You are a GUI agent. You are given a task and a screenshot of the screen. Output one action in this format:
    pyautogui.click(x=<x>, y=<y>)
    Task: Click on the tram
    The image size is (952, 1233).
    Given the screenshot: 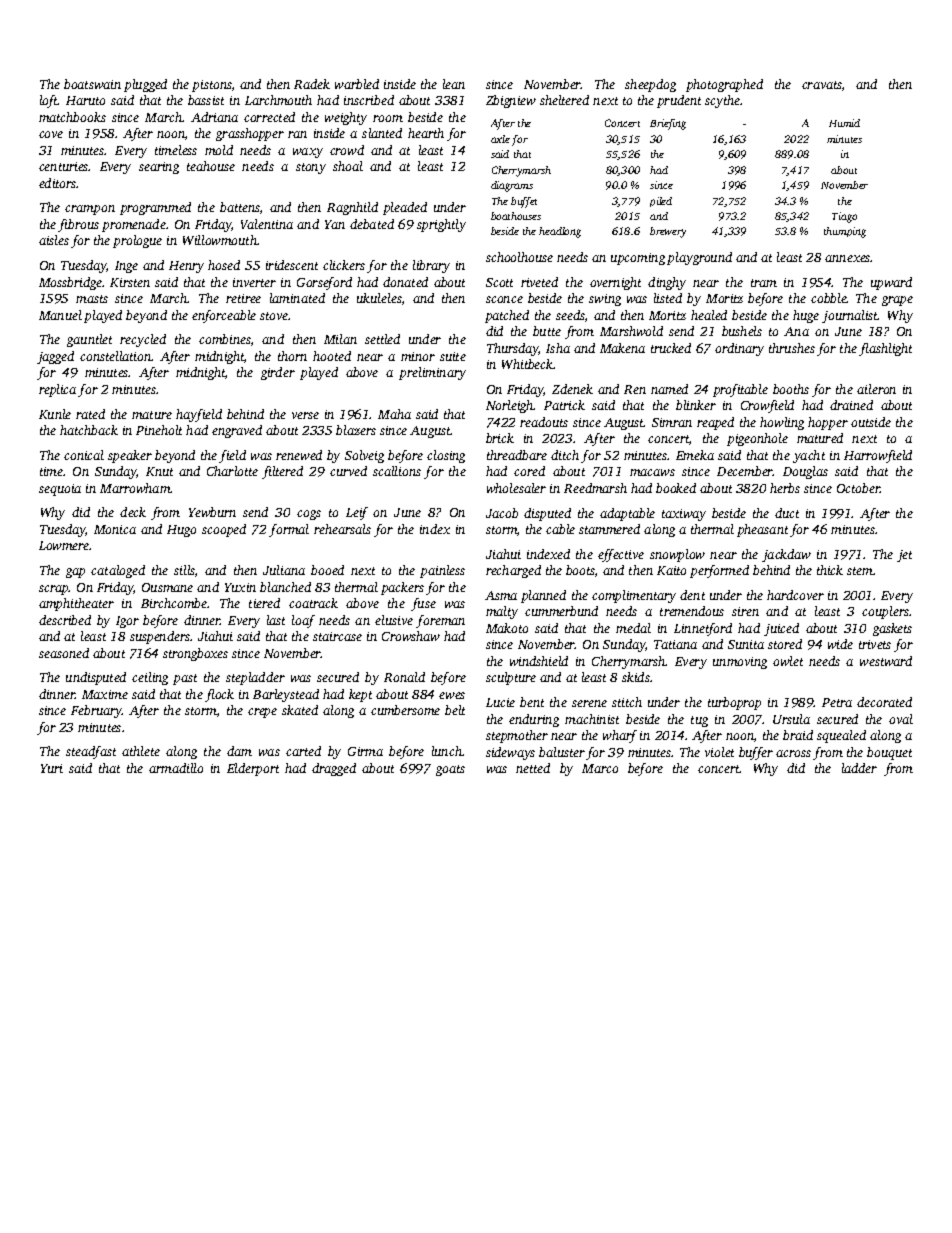 What is the action you would take?
    pyautogui.click(x=764, y=283)
